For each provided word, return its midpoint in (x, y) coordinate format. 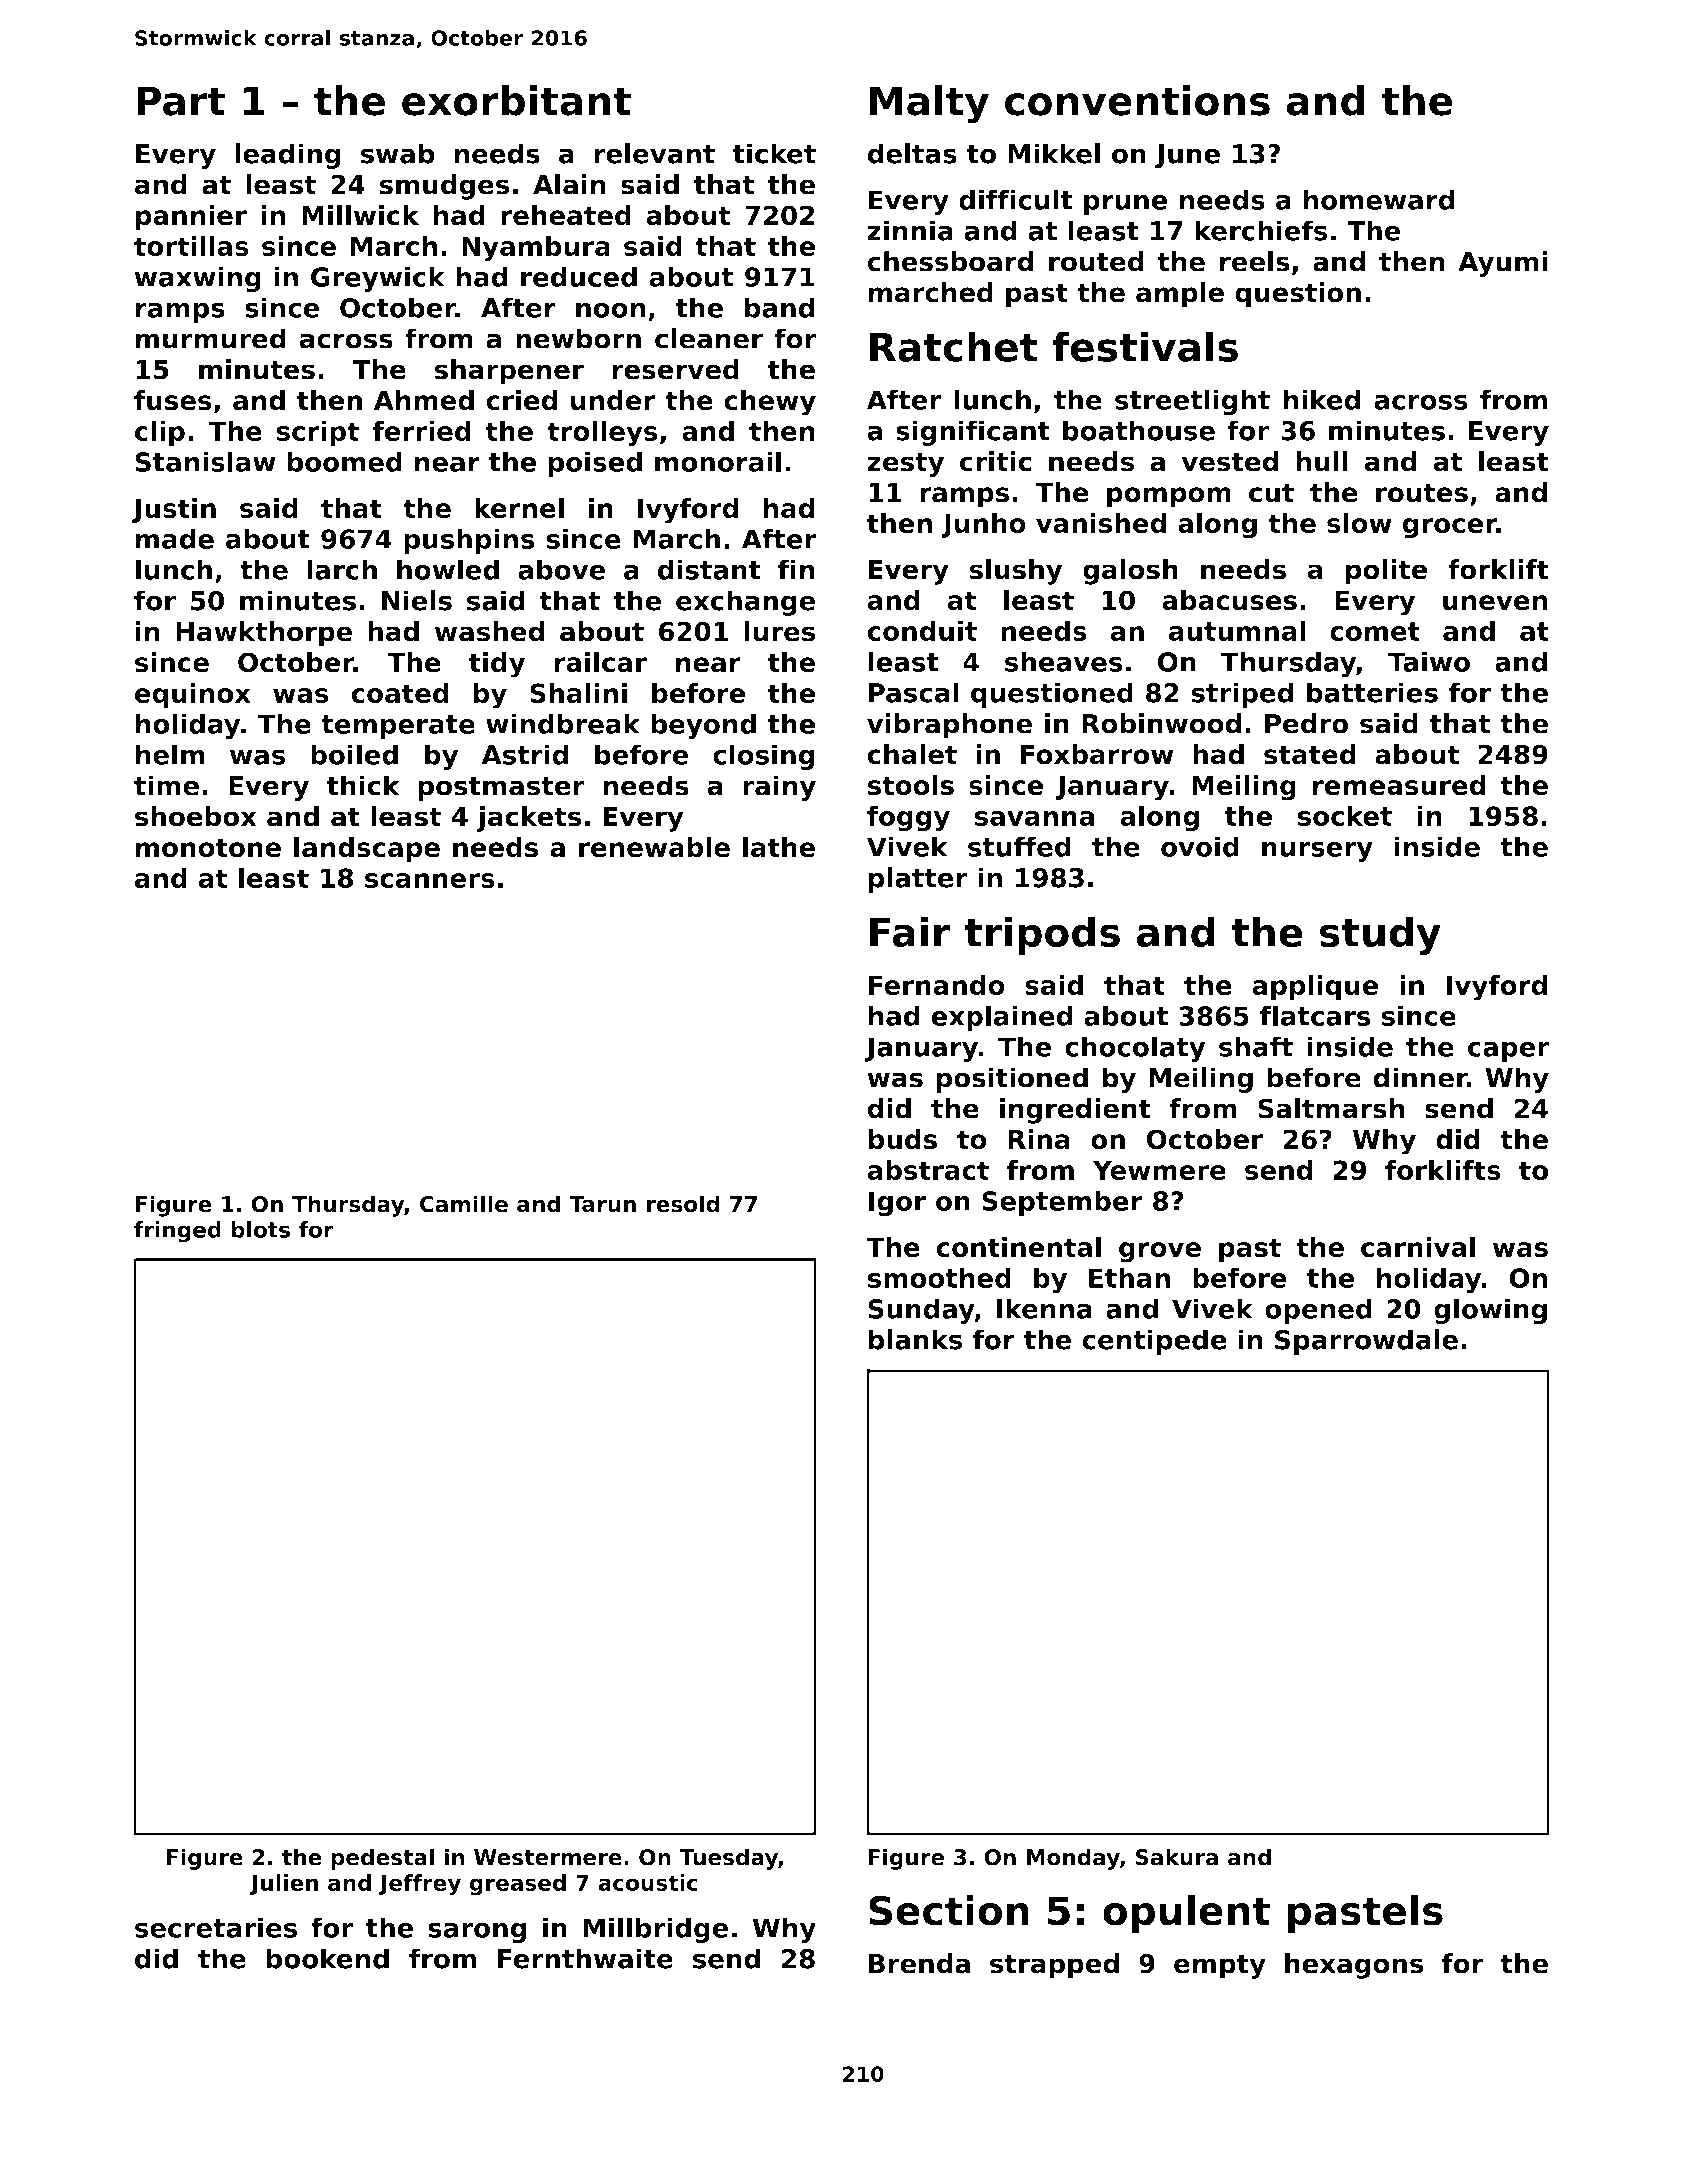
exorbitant (516, 100)
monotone (208, 848)
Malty (929, 104)
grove (1160, 1252)
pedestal (382, 1859)
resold (683, 1204)
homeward (1378, 199)
